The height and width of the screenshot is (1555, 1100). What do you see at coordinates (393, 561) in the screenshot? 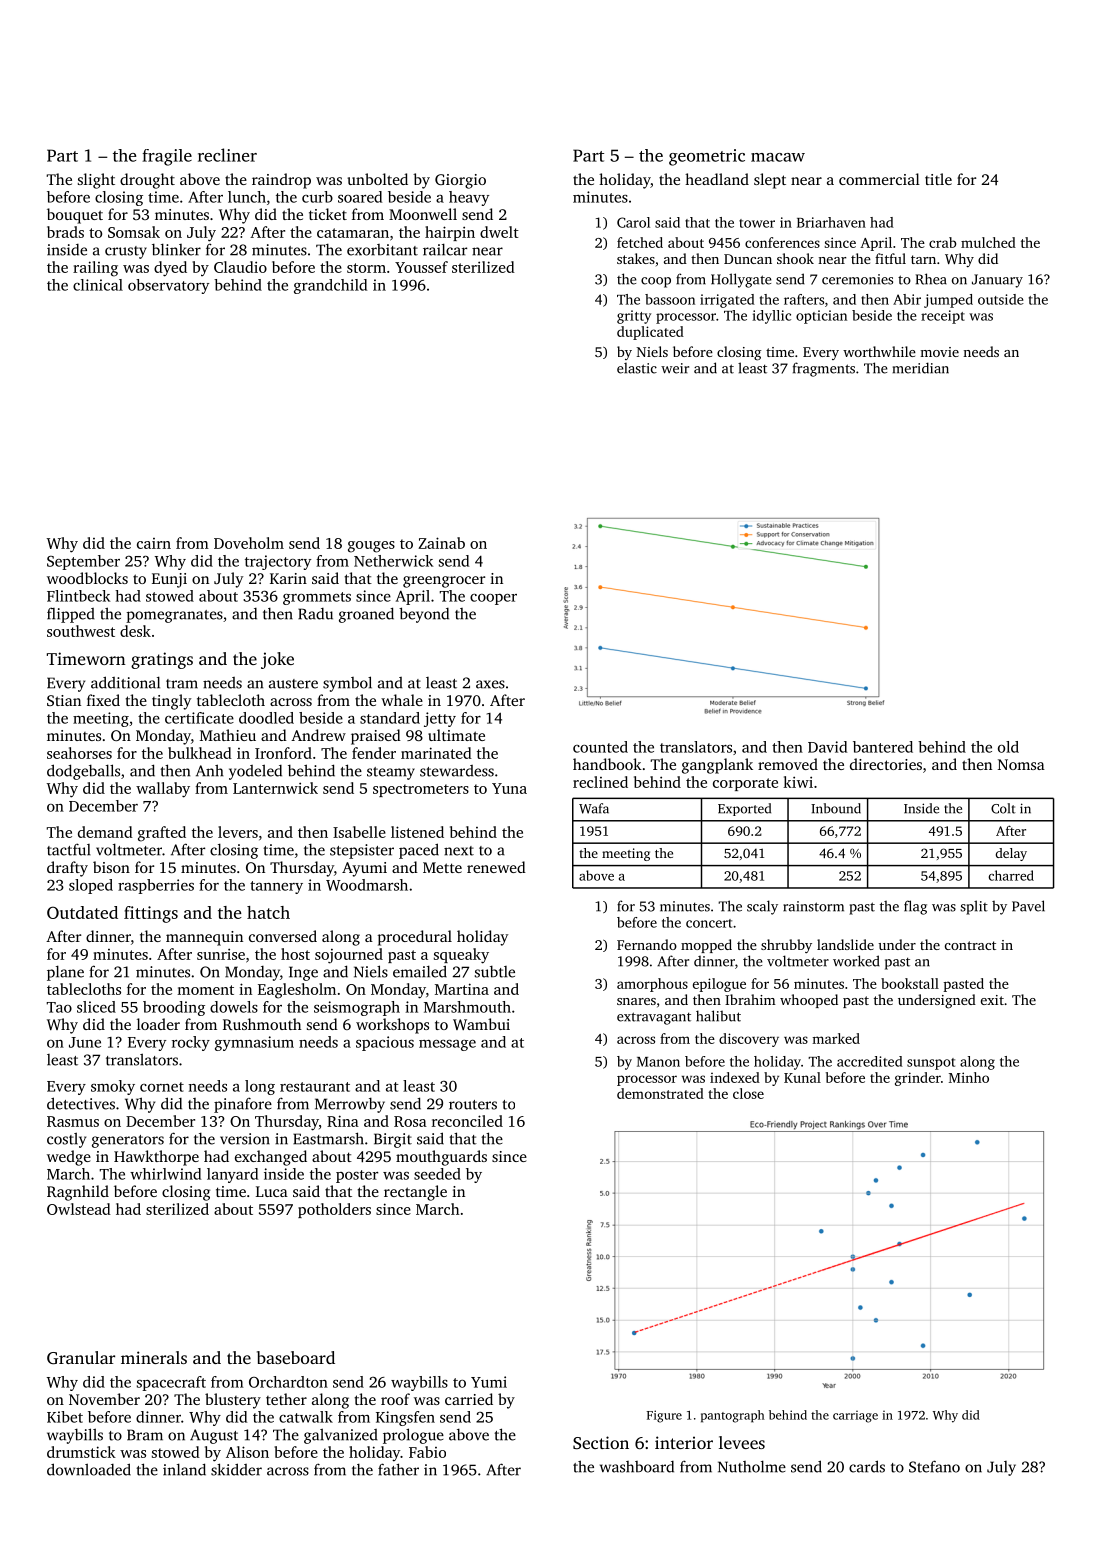
I see `Netherwick` at bounding box center [393, 561].
